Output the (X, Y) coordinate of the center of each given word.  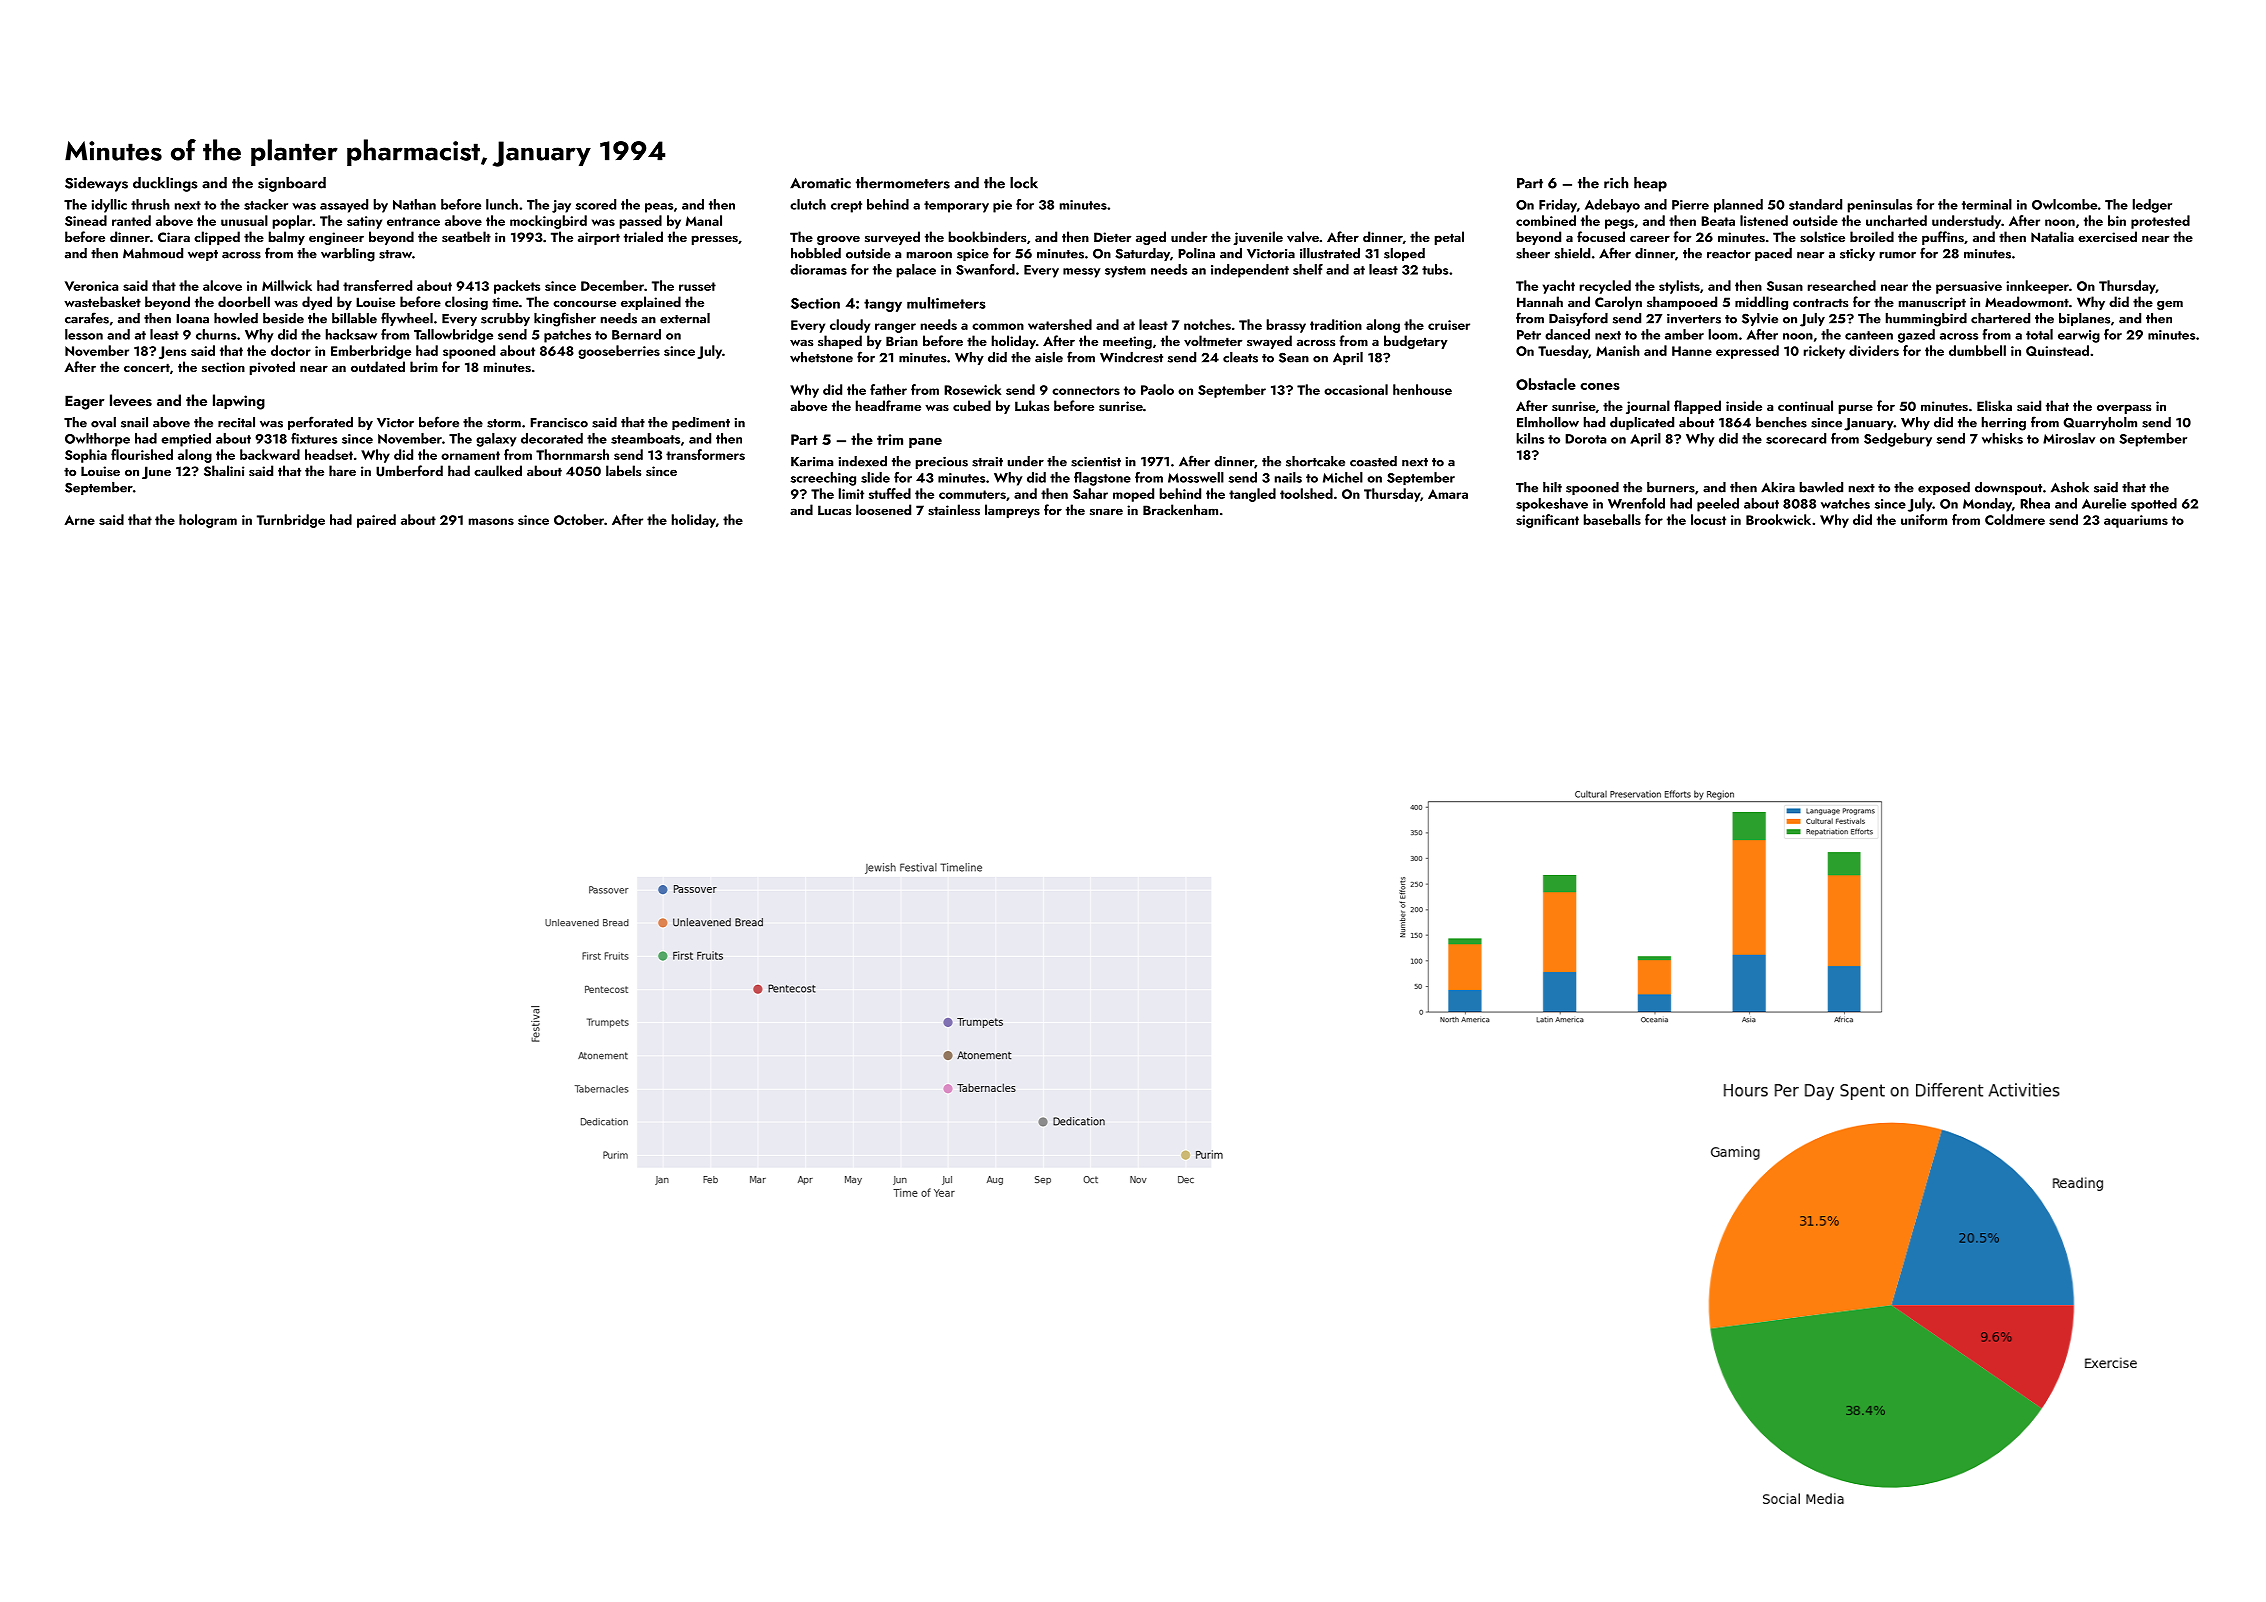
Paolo (1157, 389)
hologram (208, 521)
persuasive (1969, 287)
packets (517, 287)
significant (1547, 521)
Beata (1718, 221)
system (1125, 272)
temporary (956, 207)
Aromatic (820, 183)
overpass (2124, 409)
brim (424, 366)
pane (925, 443)
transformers (705, 454)
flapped (1697, 407)
